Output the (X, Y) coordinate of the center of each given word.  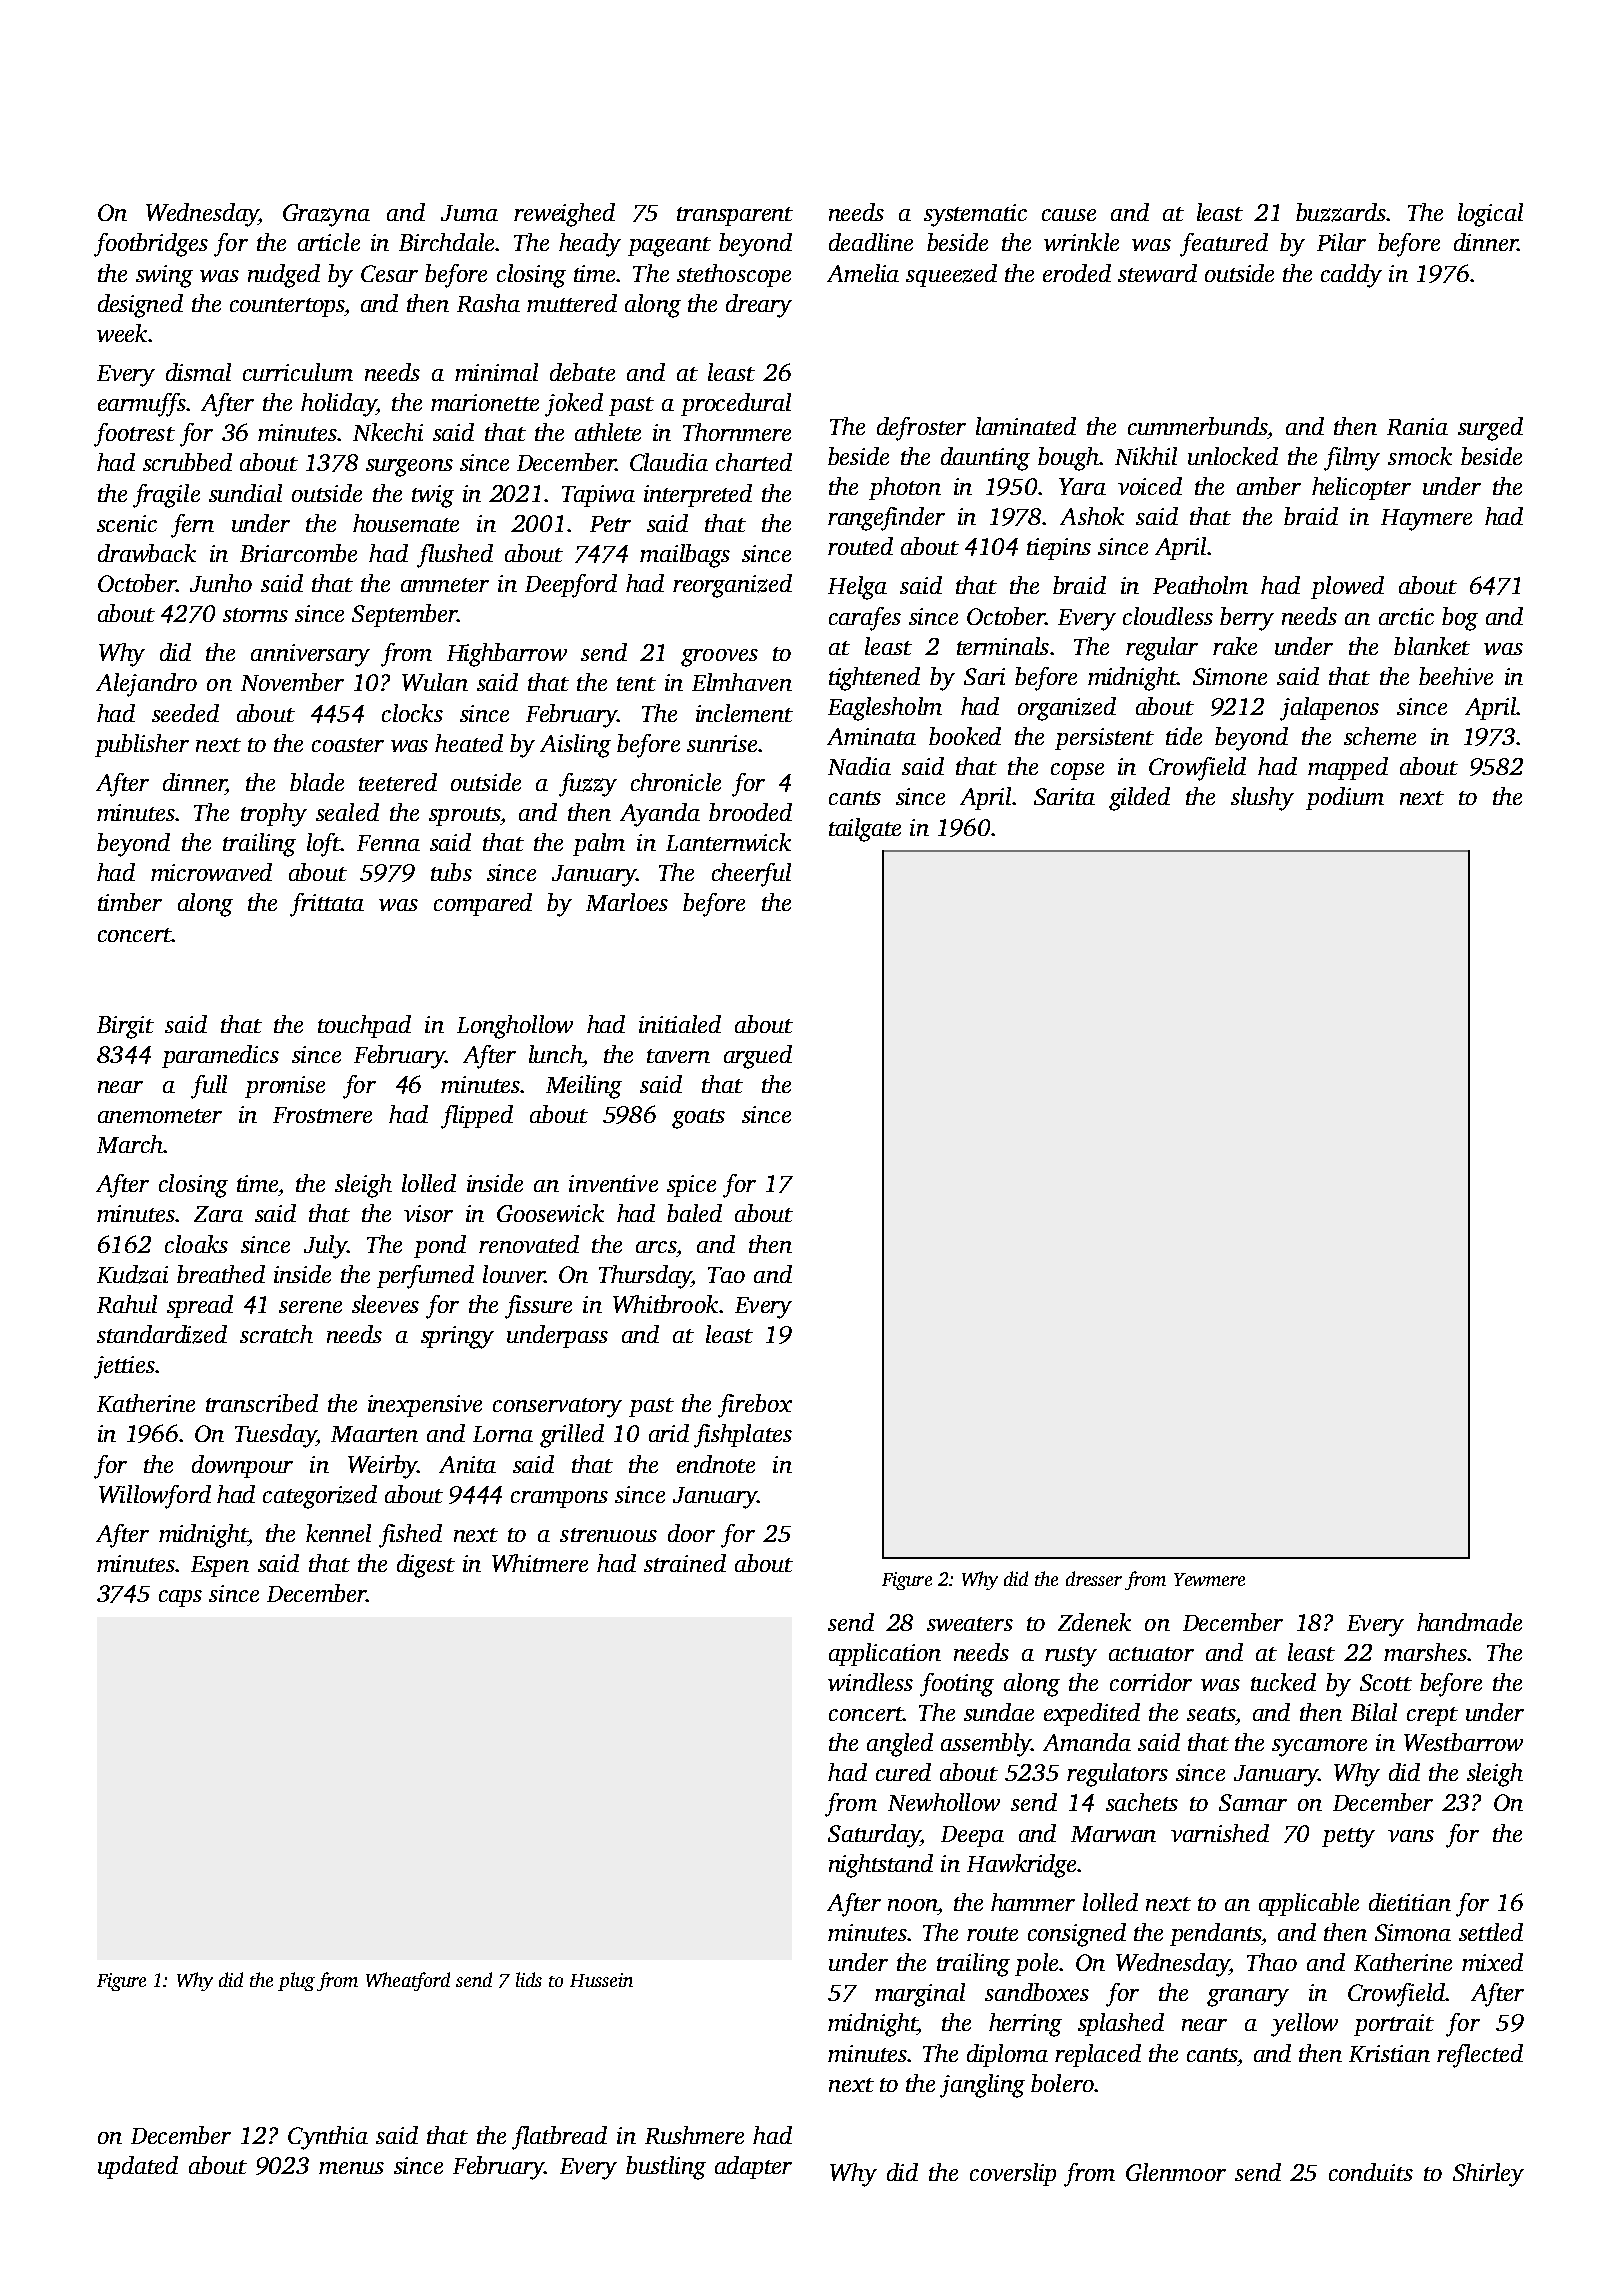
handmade (1469, 1622)
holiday (338, 405)
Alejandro (146, 685)
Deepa (972, 1836)
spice (691, 1186)
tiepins (1059, 549)
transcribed (262, 1403)
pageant (669, 247)
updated (138, 2167)
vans (1411, 1836)
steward (1157, 273)
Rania (1417, 426)
